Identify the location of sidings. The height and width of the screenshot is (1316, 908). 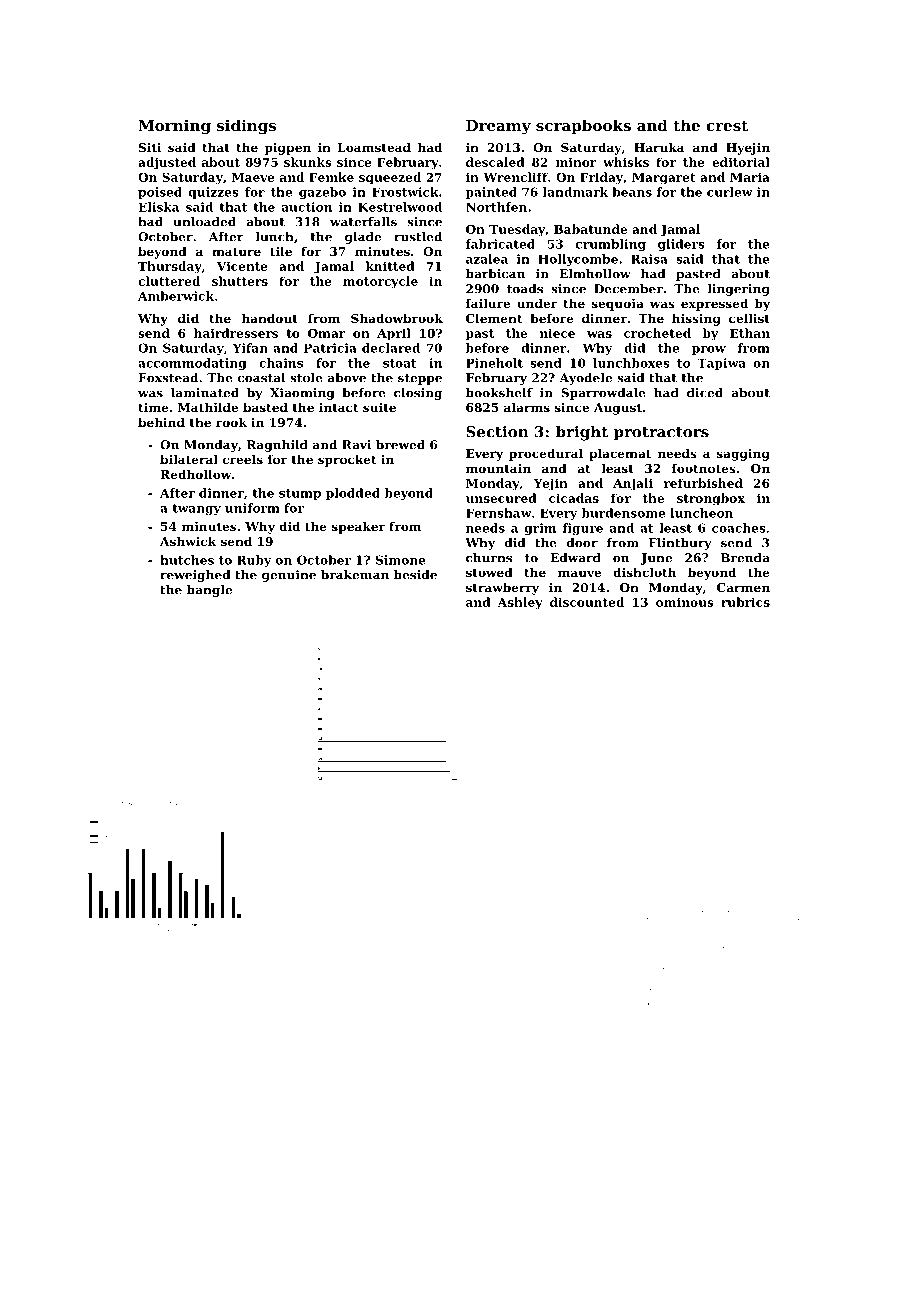
(246, 127).
